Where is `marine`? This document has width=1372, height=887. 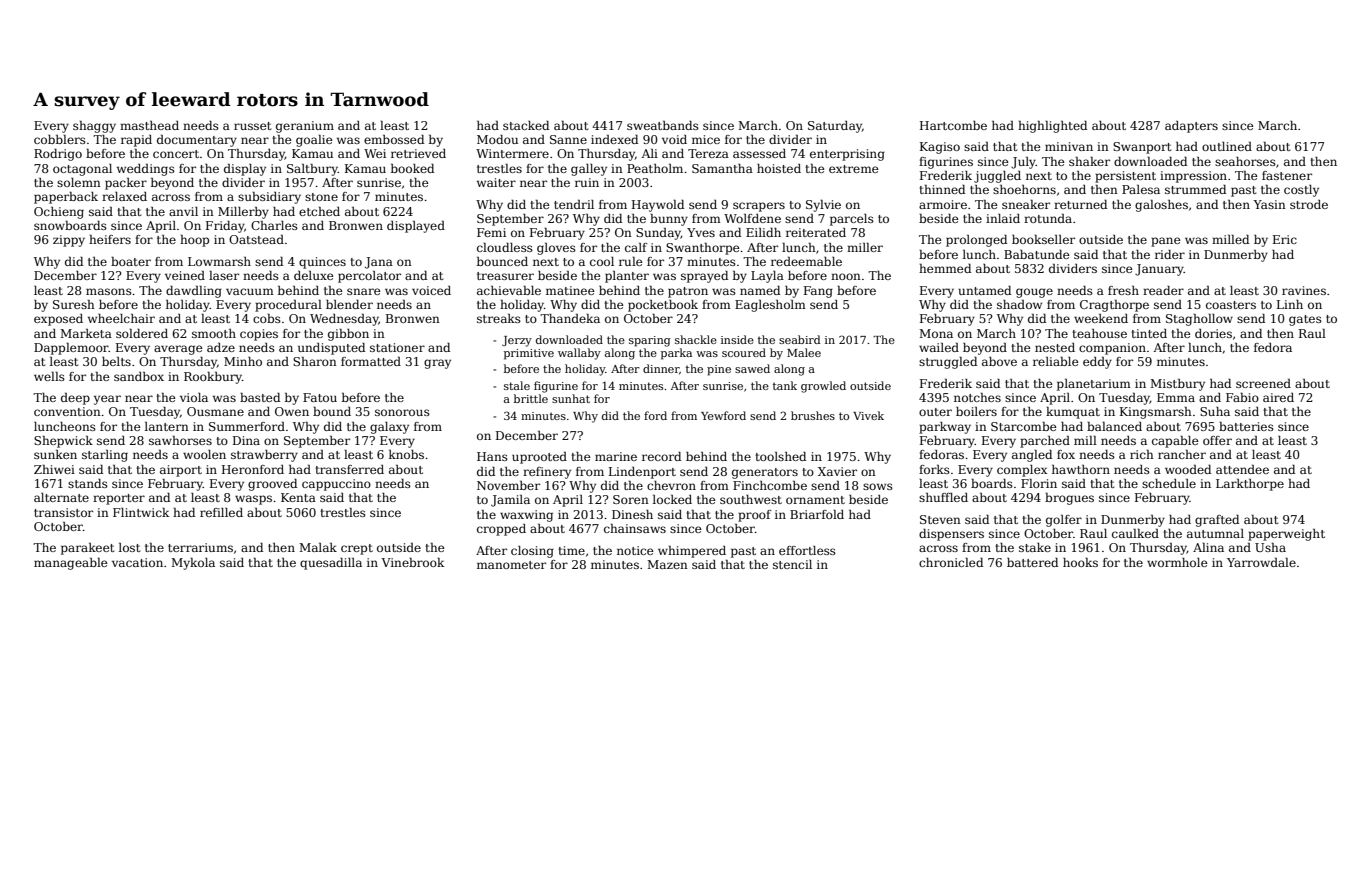
marine is located at coordinates (616, 456).
